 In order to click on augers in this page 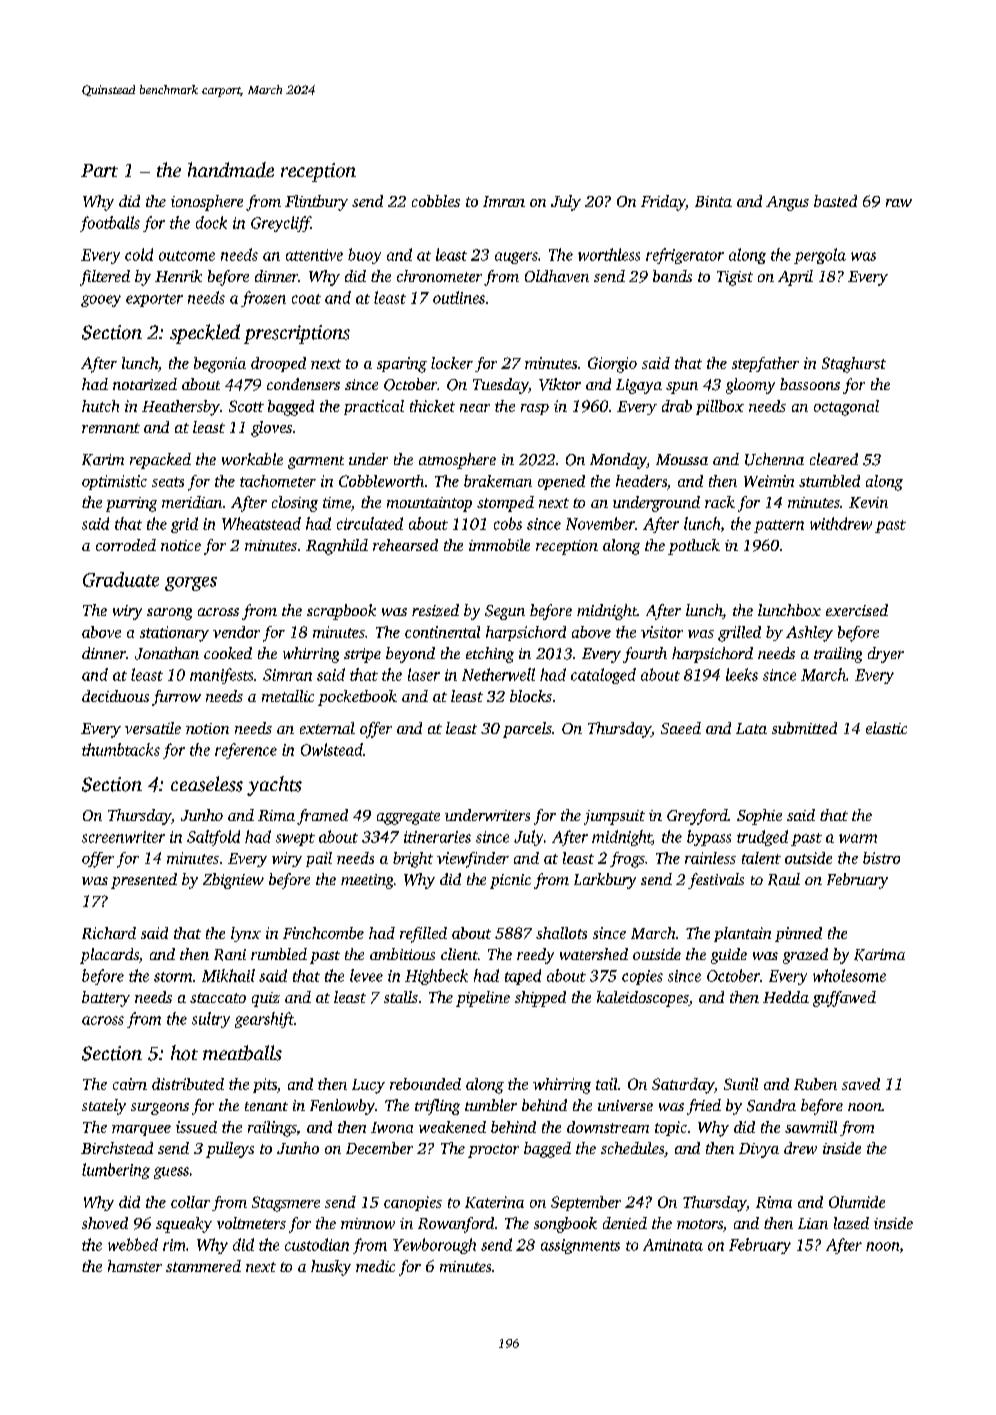, I will do `click(516, 258)`.
